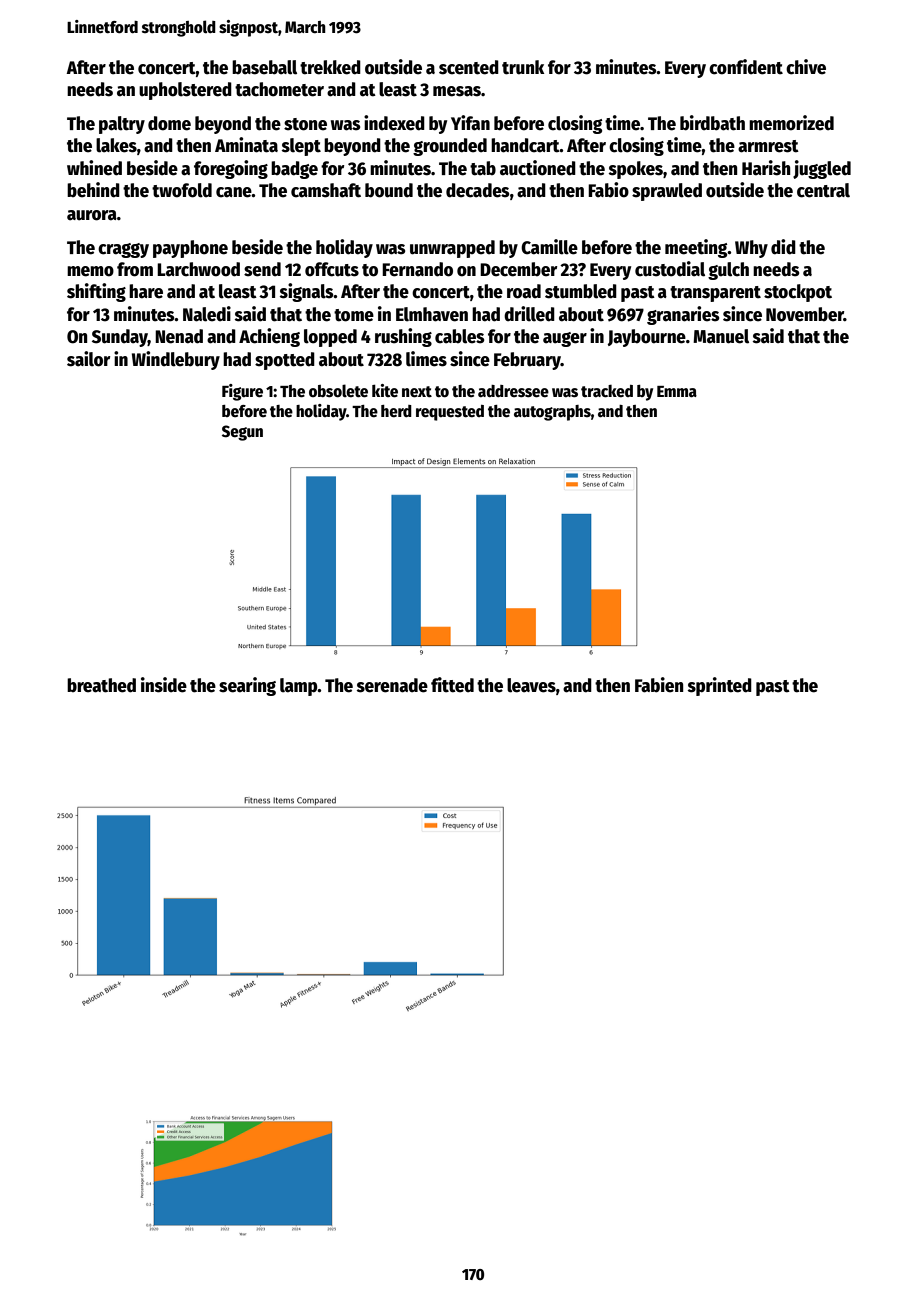 This screenshot has width=924, height=1308. Describe the element at coordinates (242, 433) in the screenshot. I see `Segun` at that location.
